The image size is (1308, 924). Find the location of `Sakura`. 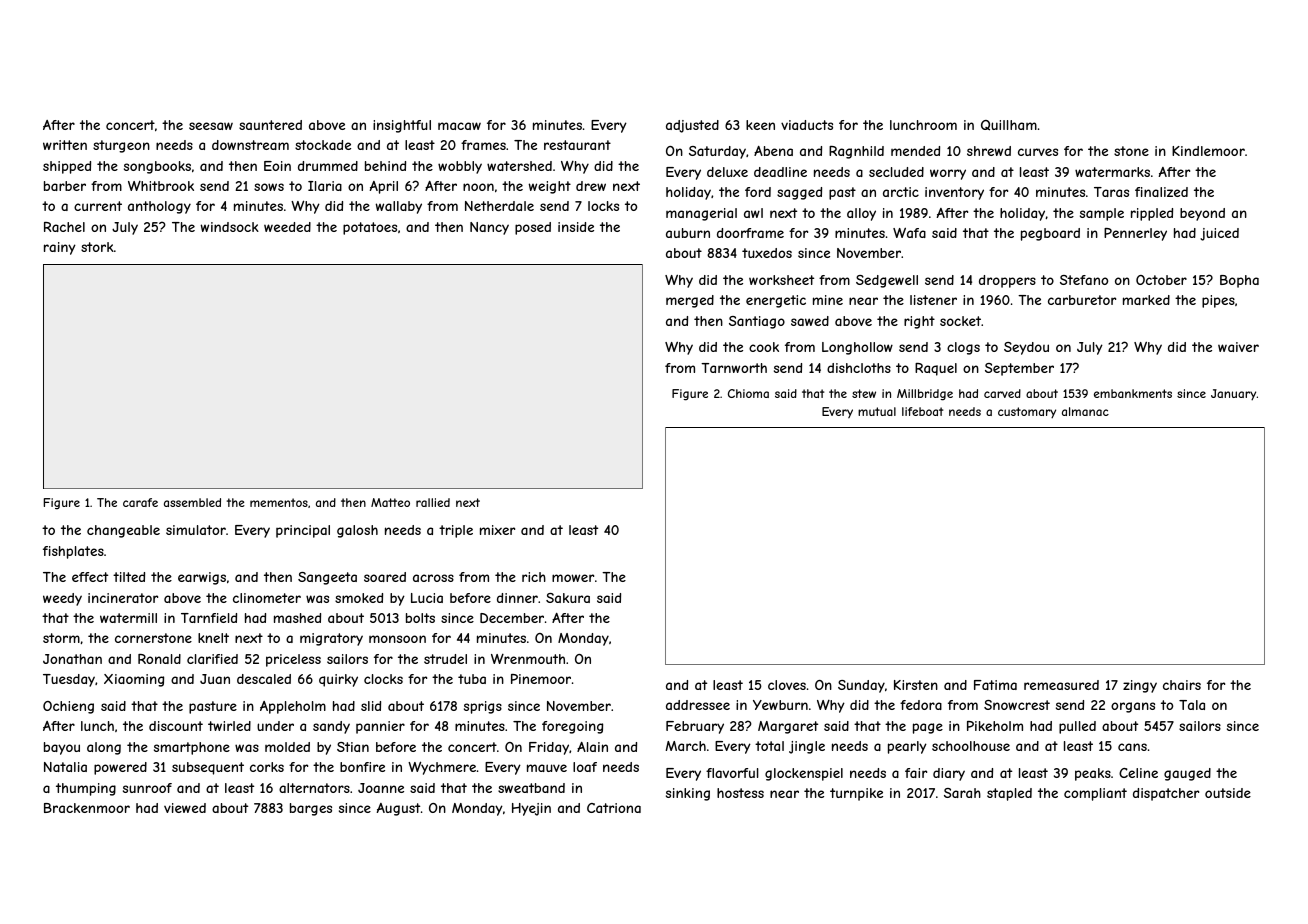

Sakura is located at coordinates (568, 598).
